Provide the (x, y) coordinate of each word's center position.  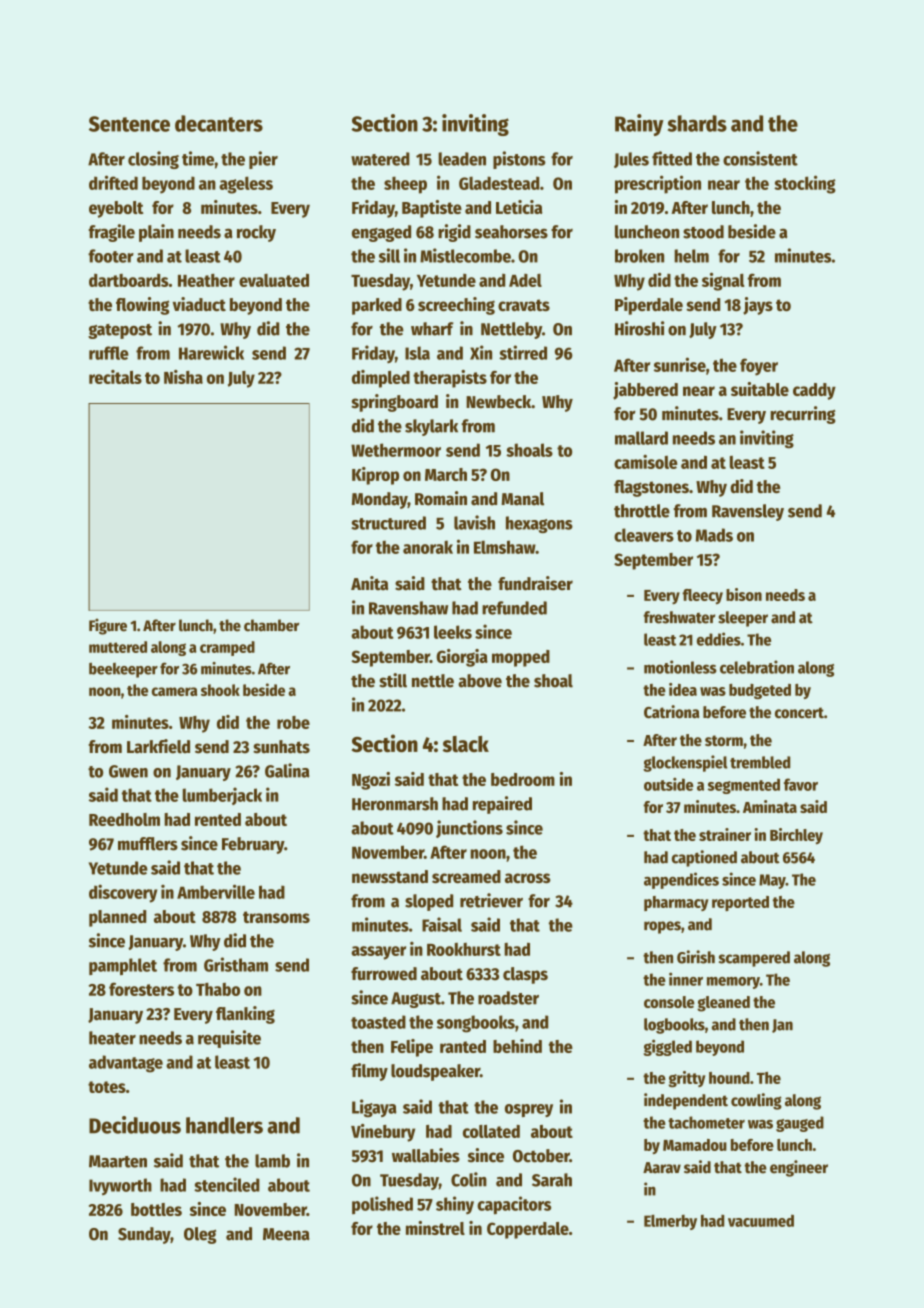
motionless (680, 667)
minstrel (435, 1228)
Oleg (200, 1235)
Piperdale (649, 306)
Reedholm (124, 819)
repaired (502, 805)
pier (263, 160)
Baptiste (432, 209)
